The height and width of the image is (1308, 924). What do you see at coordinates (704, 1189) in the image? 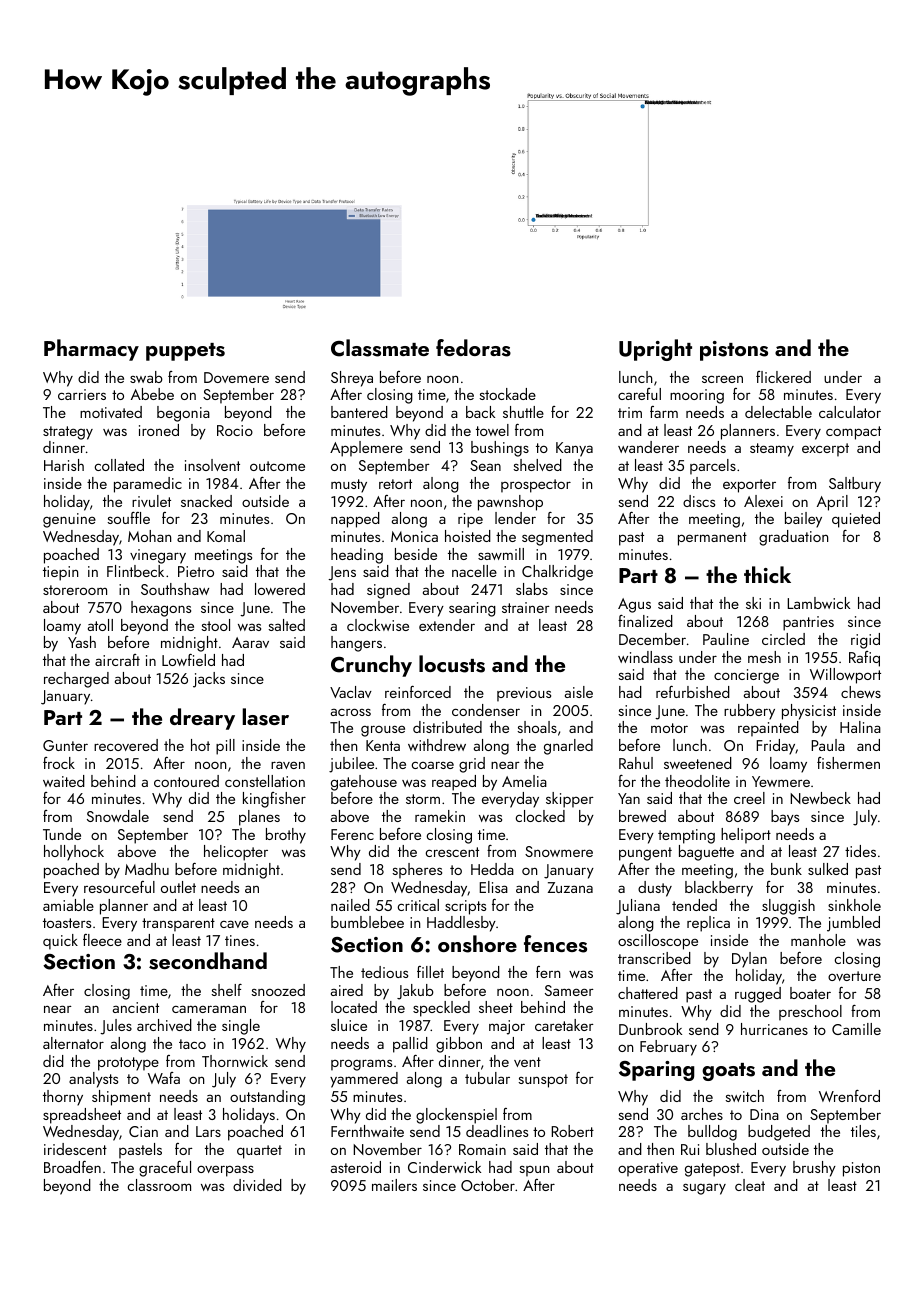
I see `sugary` at bounding box center [704, 1189].
